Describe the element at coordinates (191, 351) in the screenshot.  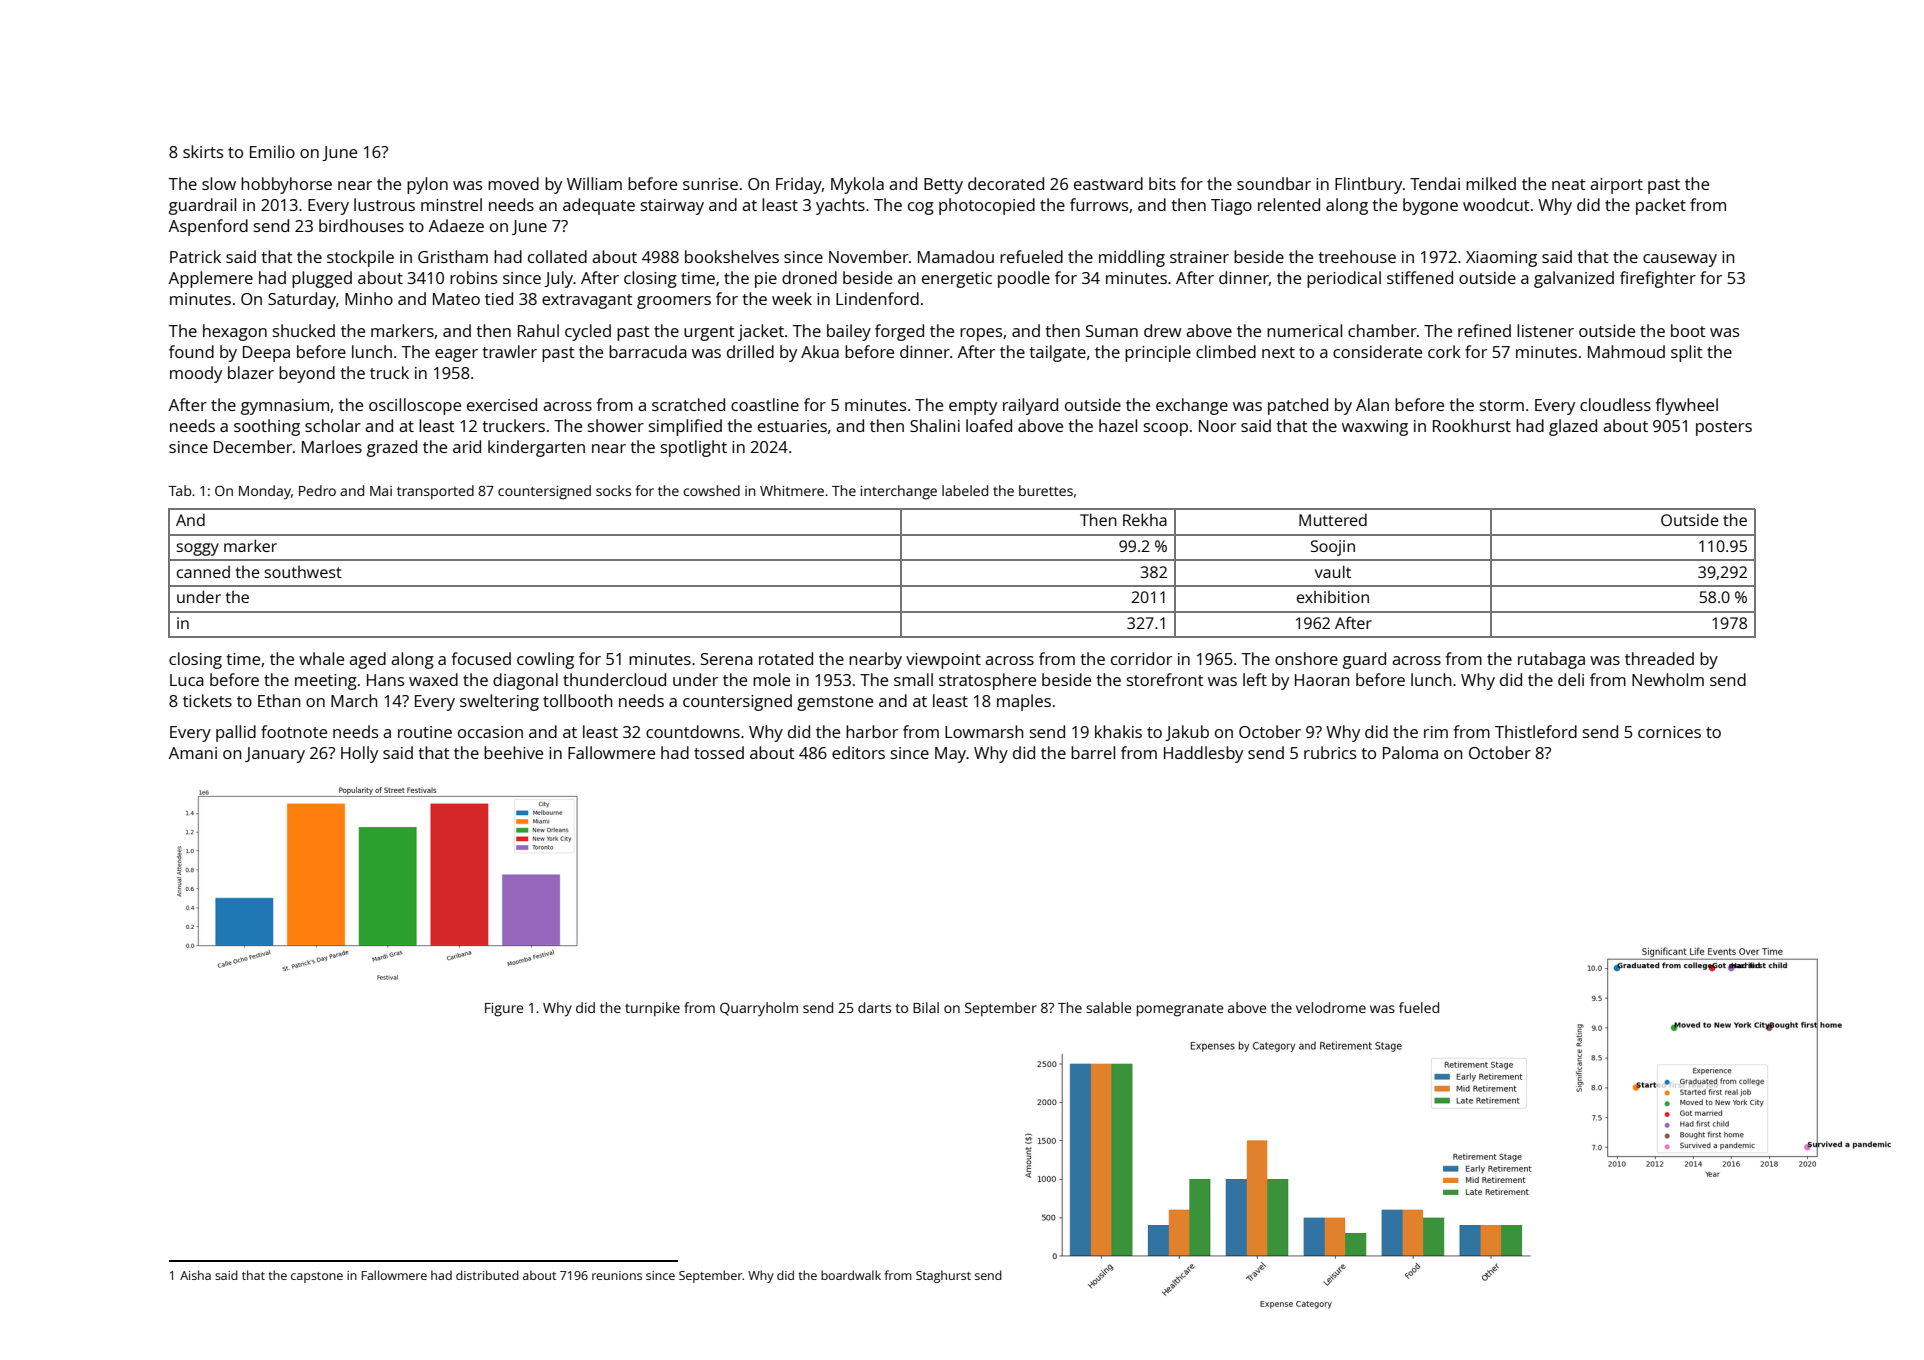
I see `found` at that location.
